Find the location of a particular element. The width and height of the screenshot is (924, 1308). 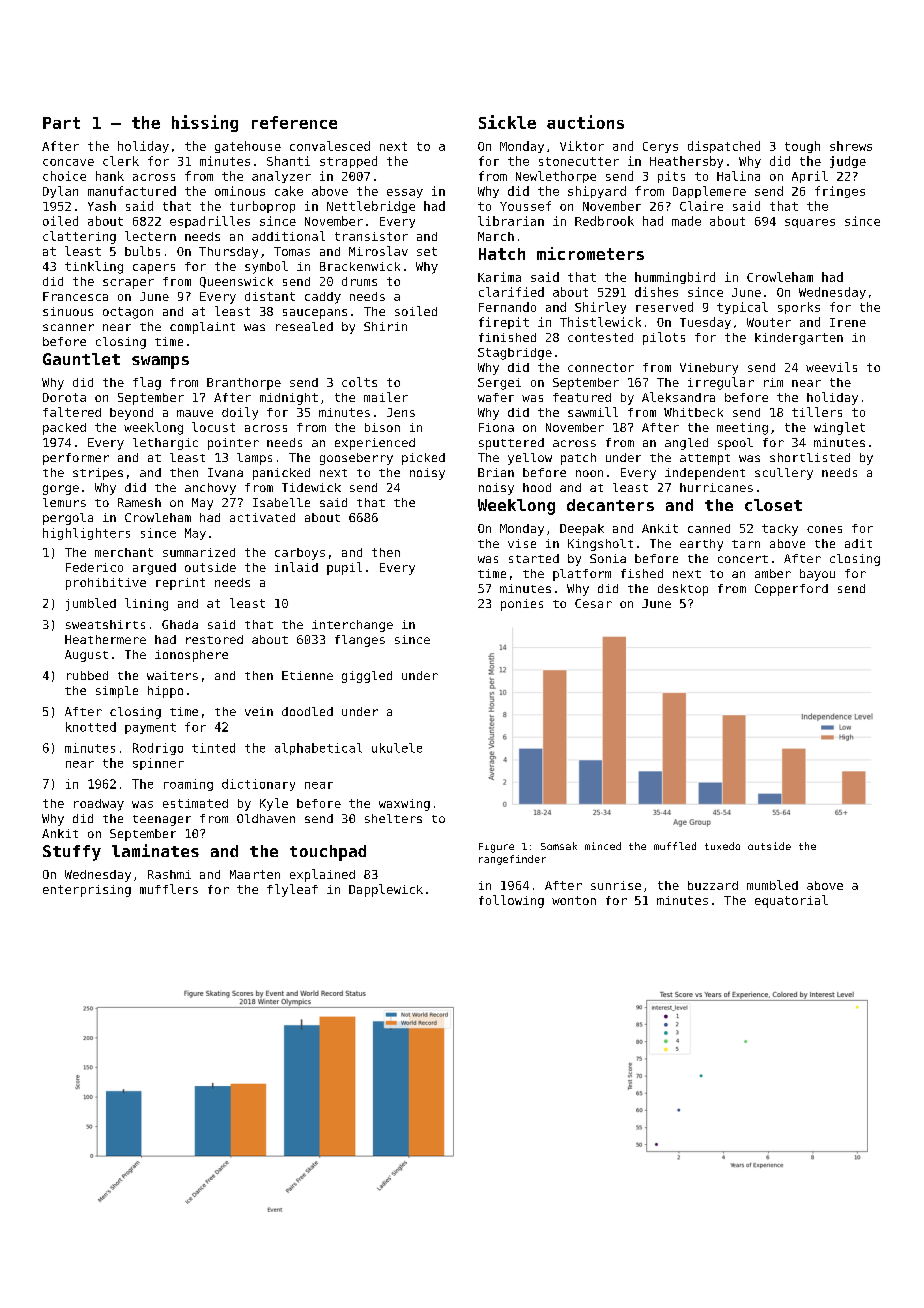

Part is located at coordinates (61, 123).
